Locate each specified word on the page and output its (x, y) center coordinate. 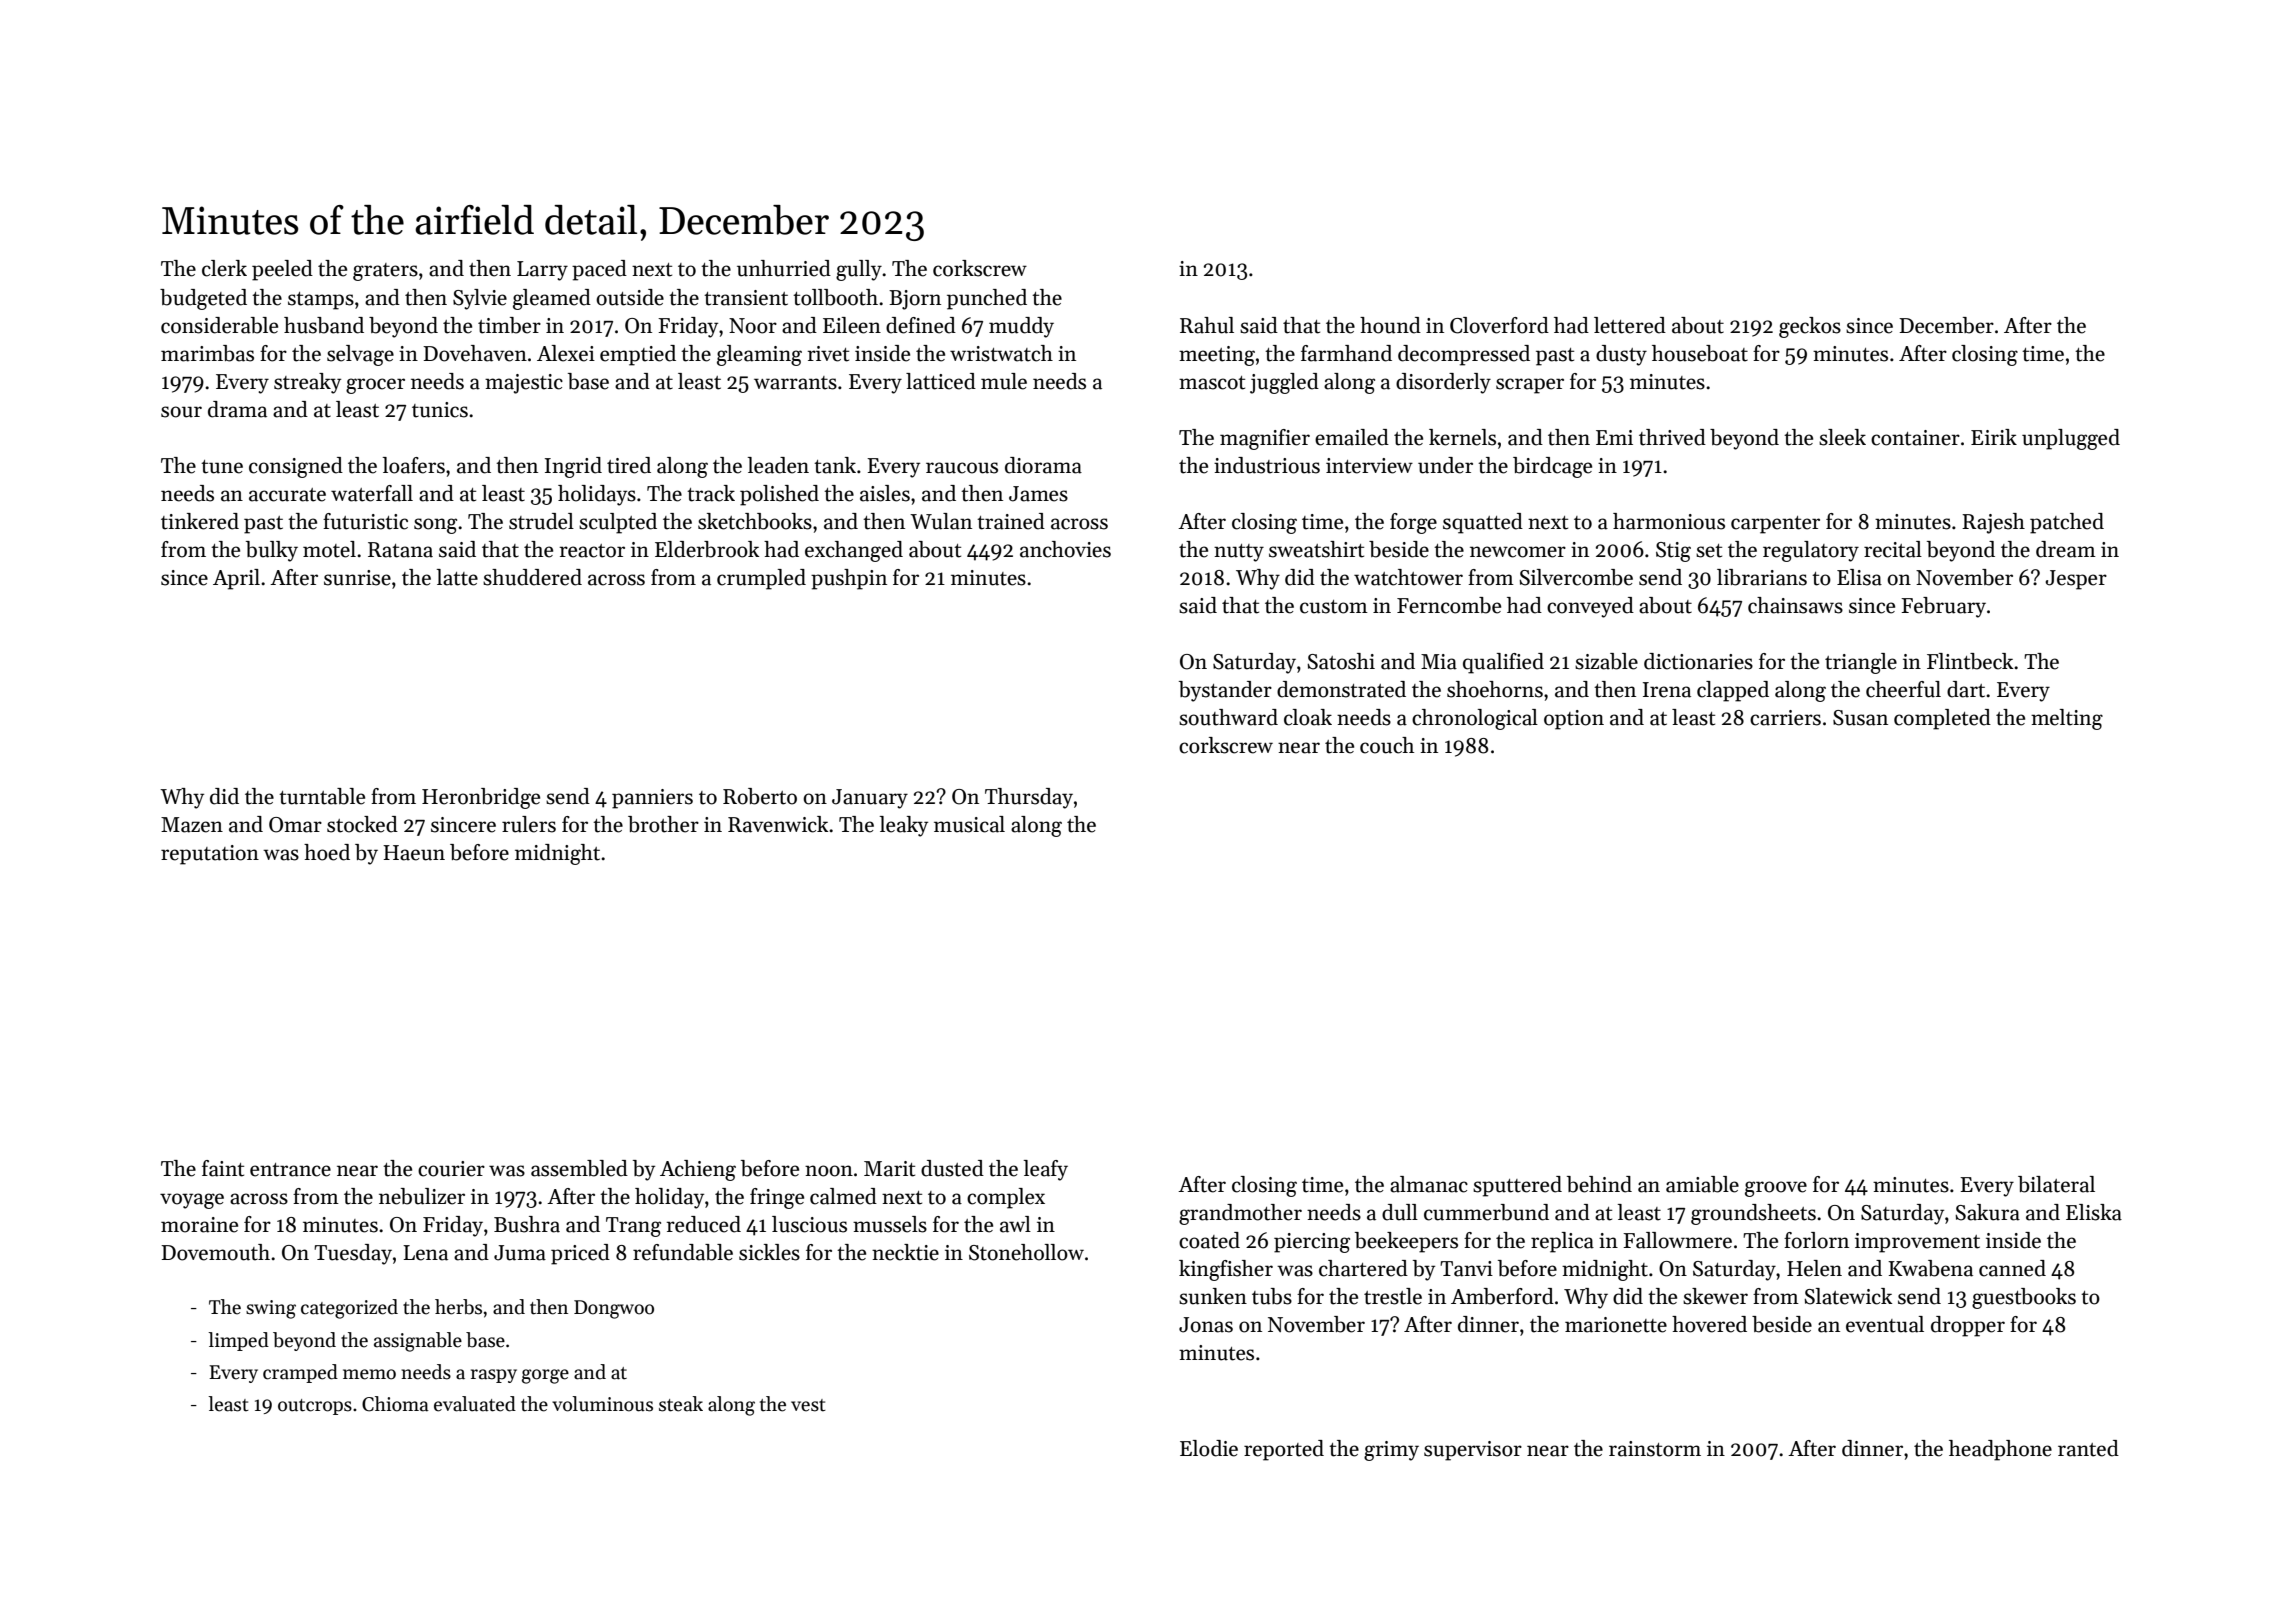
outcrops (315, 1407)
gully (859, 270)
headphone (2000, 1450)
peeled (282, 270)
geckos (1810, 327)
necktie (905, 1252)
